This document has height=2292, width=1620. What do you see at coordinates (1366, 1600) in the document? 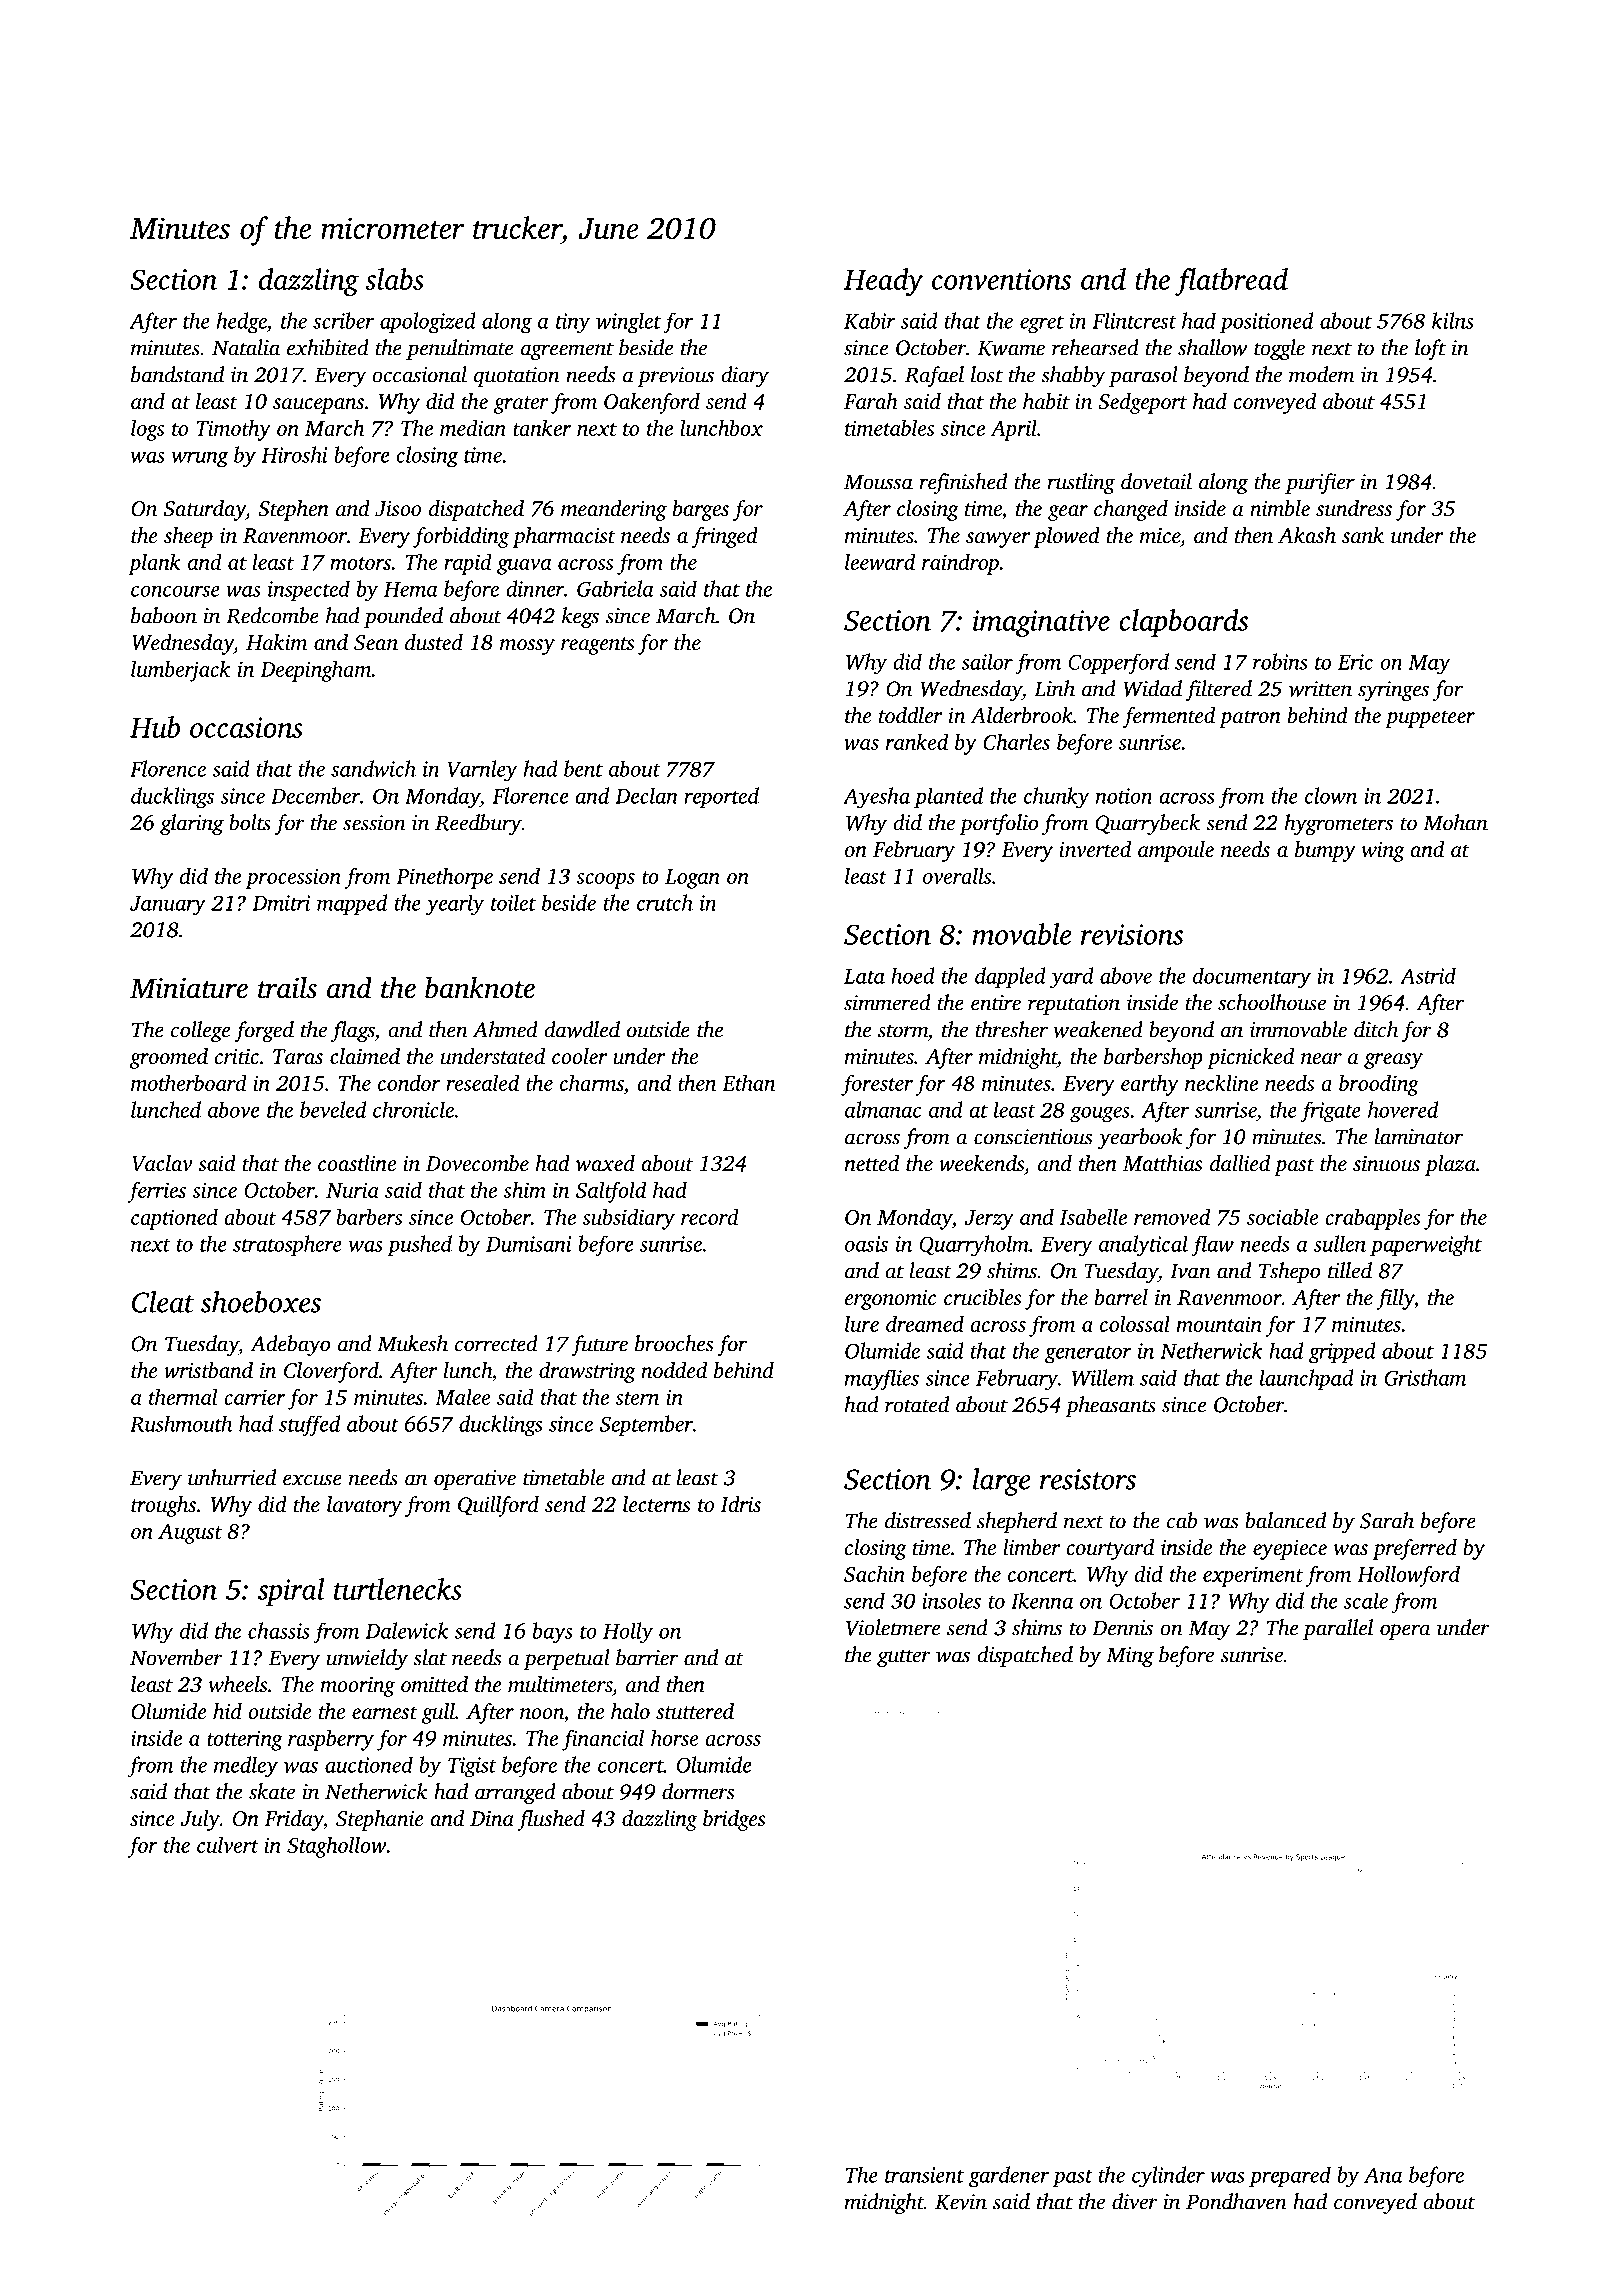
I see `scale` at bounding box center [1366, 1600].
